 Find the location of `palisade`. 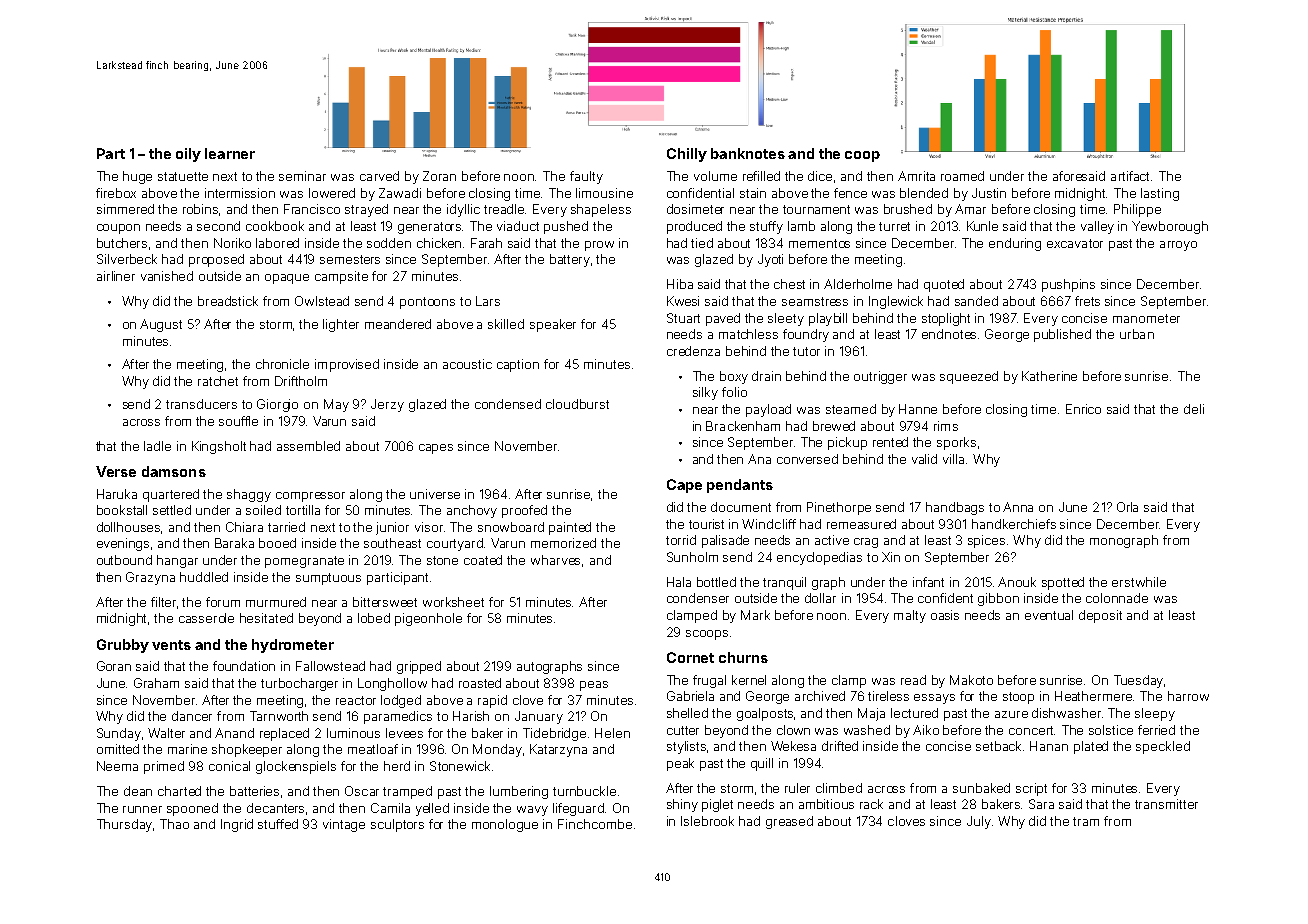

palisade is located at coordinates (725, 541).
